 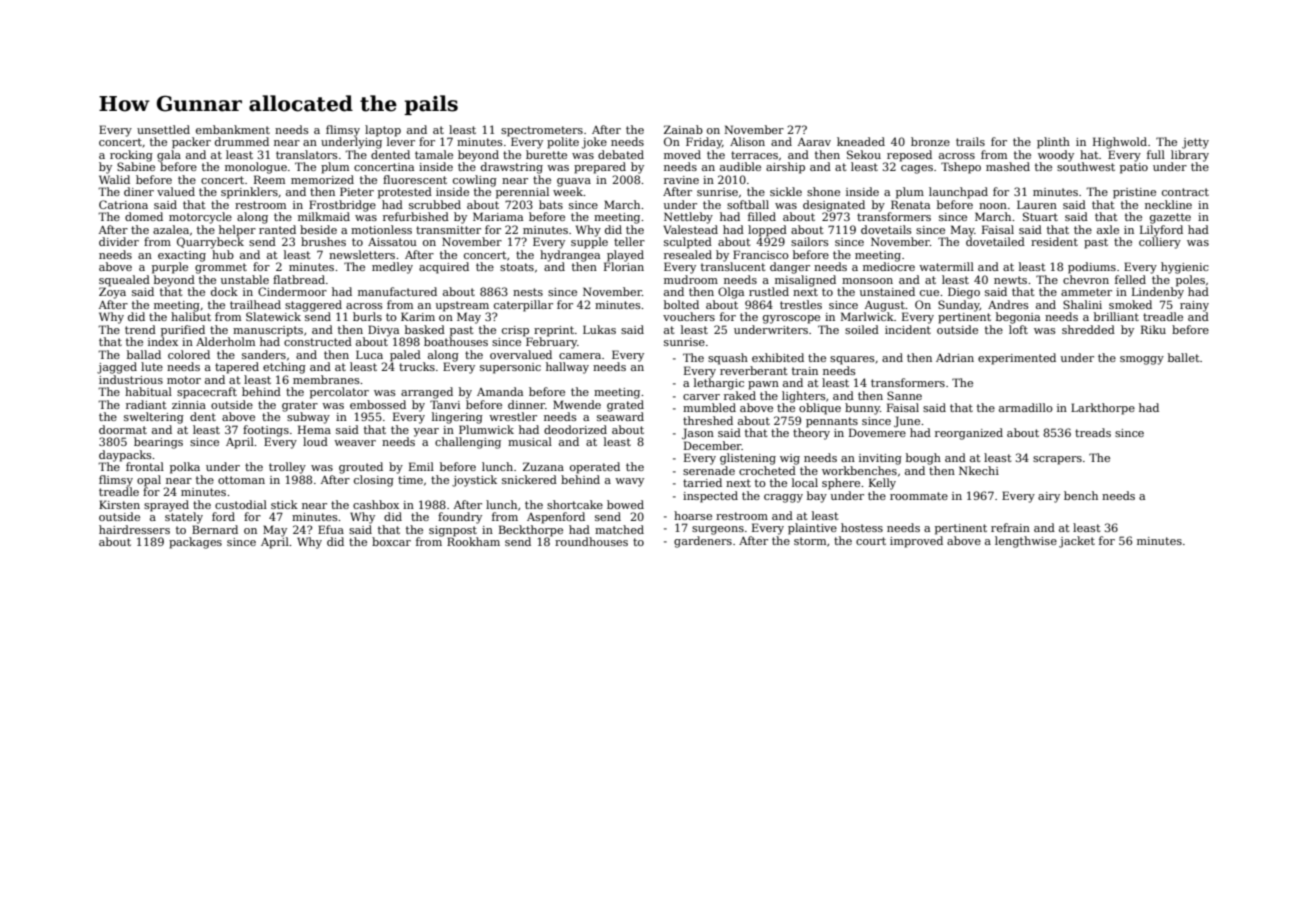 What do you see at coordinates (1049, 497) in the screenshot?
I see `airy` at bounding box center [1049, 497].
